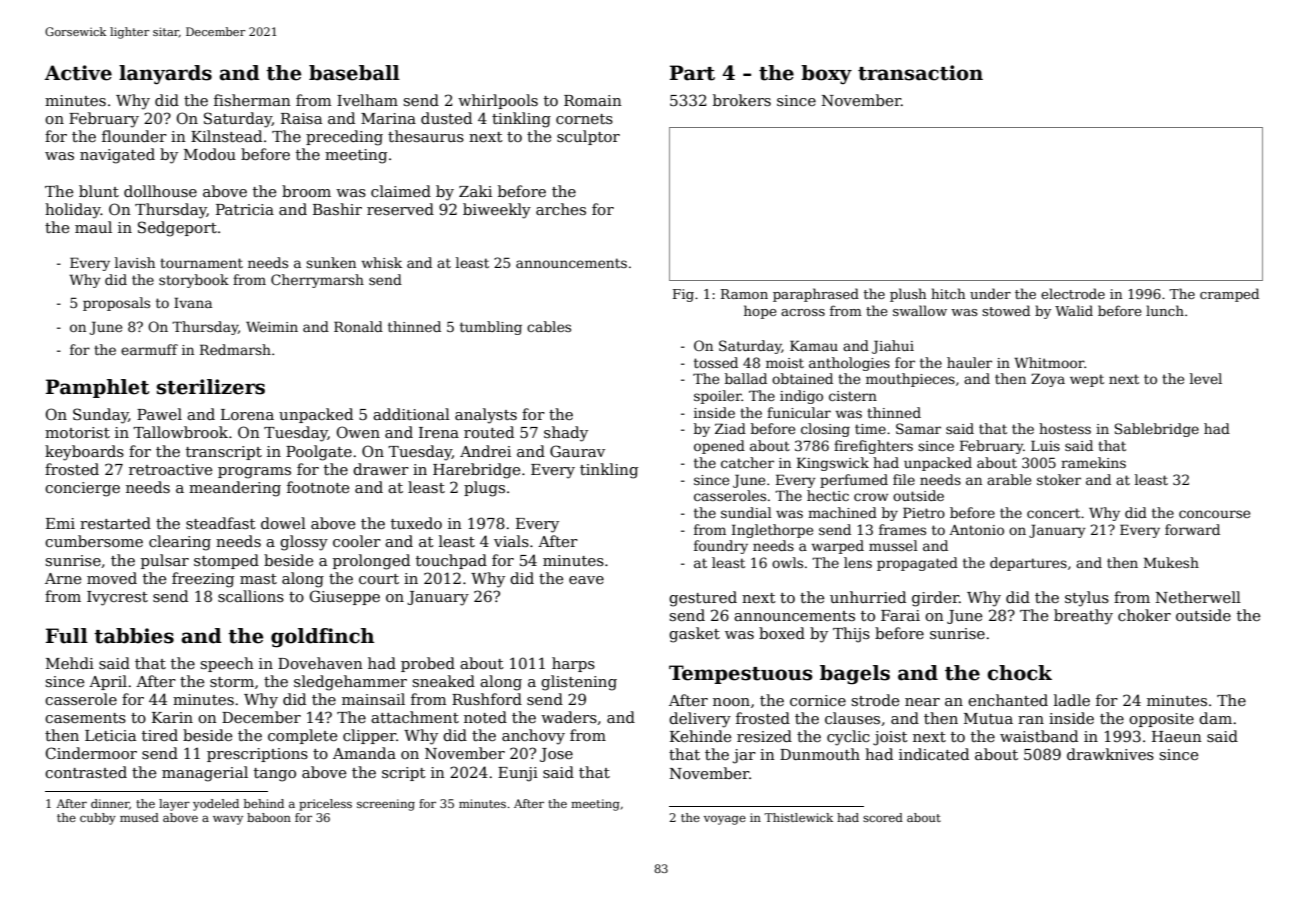  I want to click on brokers, so click(742, 100).
